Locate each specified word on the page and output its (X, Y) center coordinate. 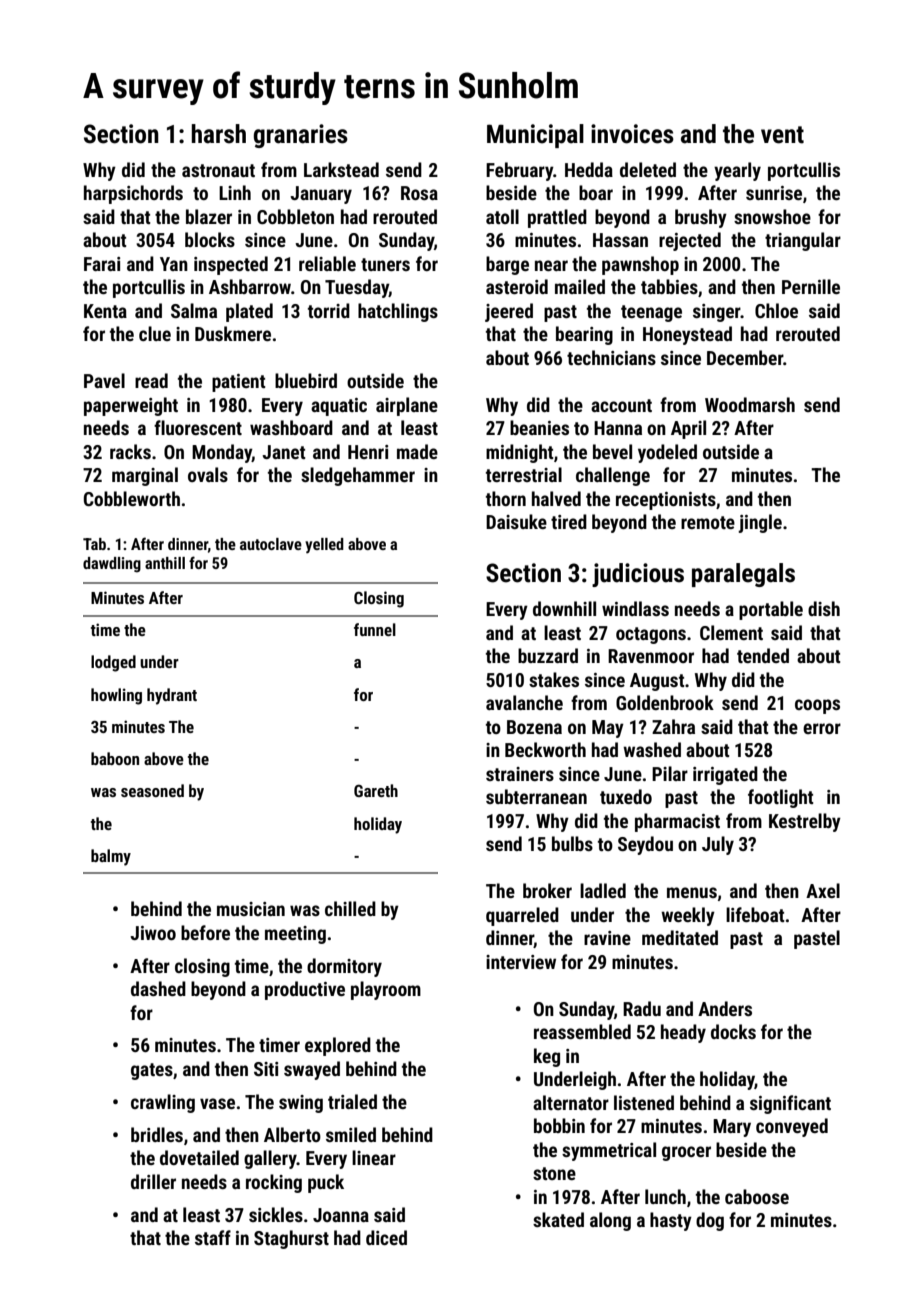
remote (708, 522)
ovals (208, 474)
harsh (219, 134)
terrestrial (524, 474)
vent (782, 135)
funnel (375, 629)
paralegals (743, 575)
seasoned (152, 790)
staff (213, 1237)
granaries (300, 136)
